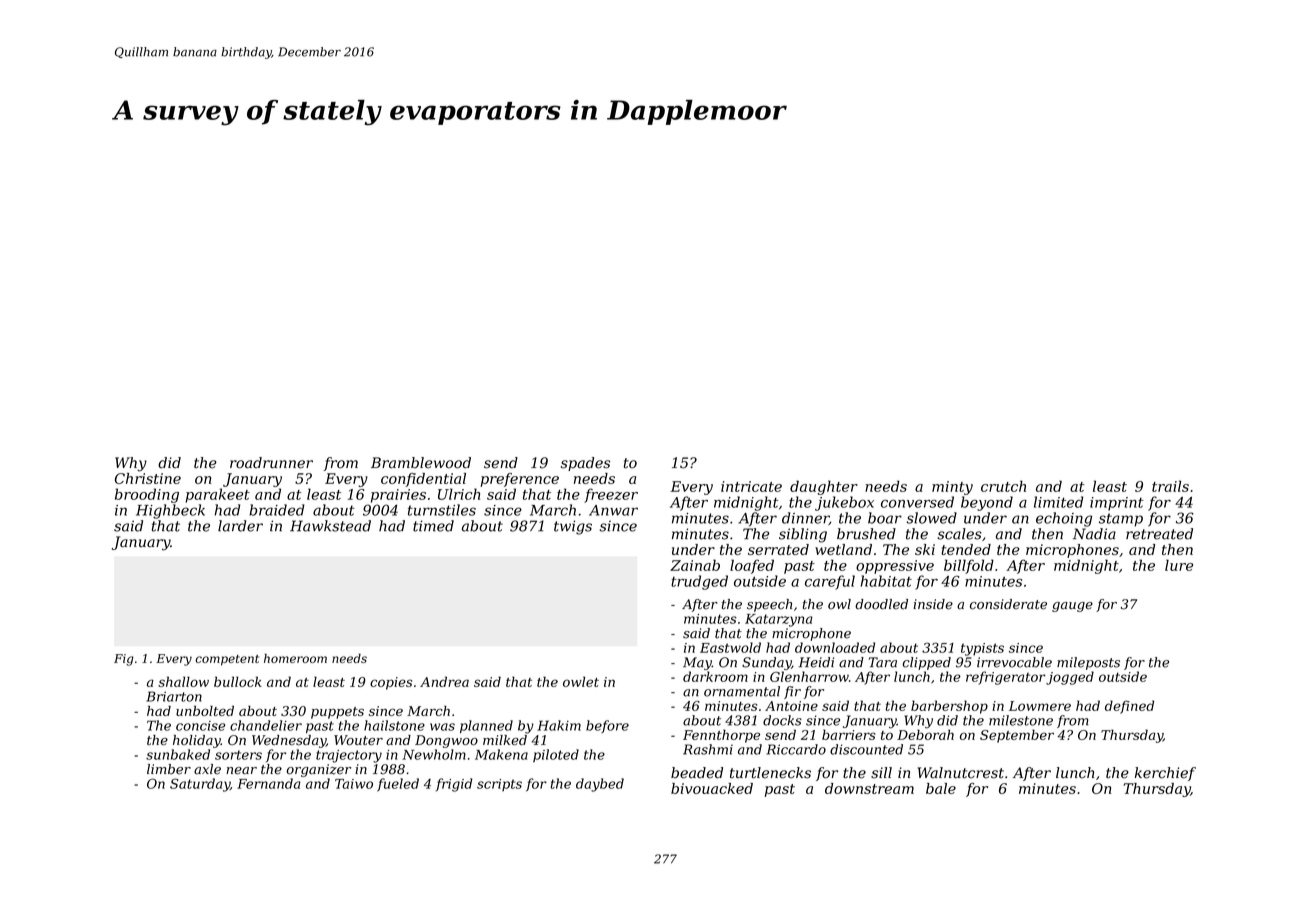  Describe the element at coordinates (1170, 486) in the page. I see `trails` at that location.
